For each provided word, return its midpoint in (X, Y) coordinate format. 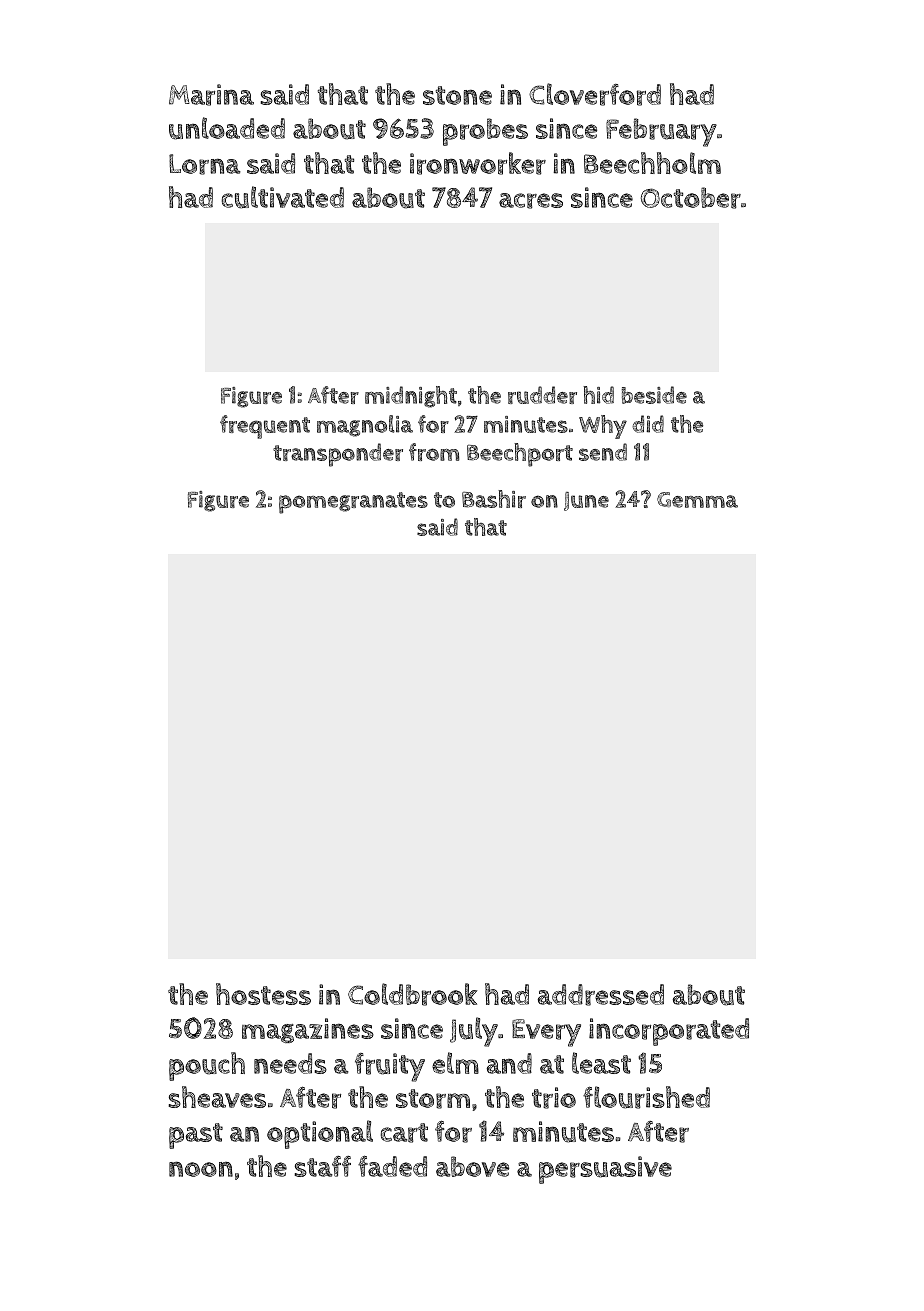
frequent (265, 427)
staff (322, 1166)
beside (654, 395)
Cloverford (595, 94)
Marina (211, 95)
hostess (263, 994)
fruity (390, 1067)
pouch (207, 1066)
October (691, 198)
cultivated (283, 197)
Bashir (494, 499)
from (434, 452)
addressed (600, 995)
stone (457, 95)
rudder (542, 395)
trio (554, 1098)
